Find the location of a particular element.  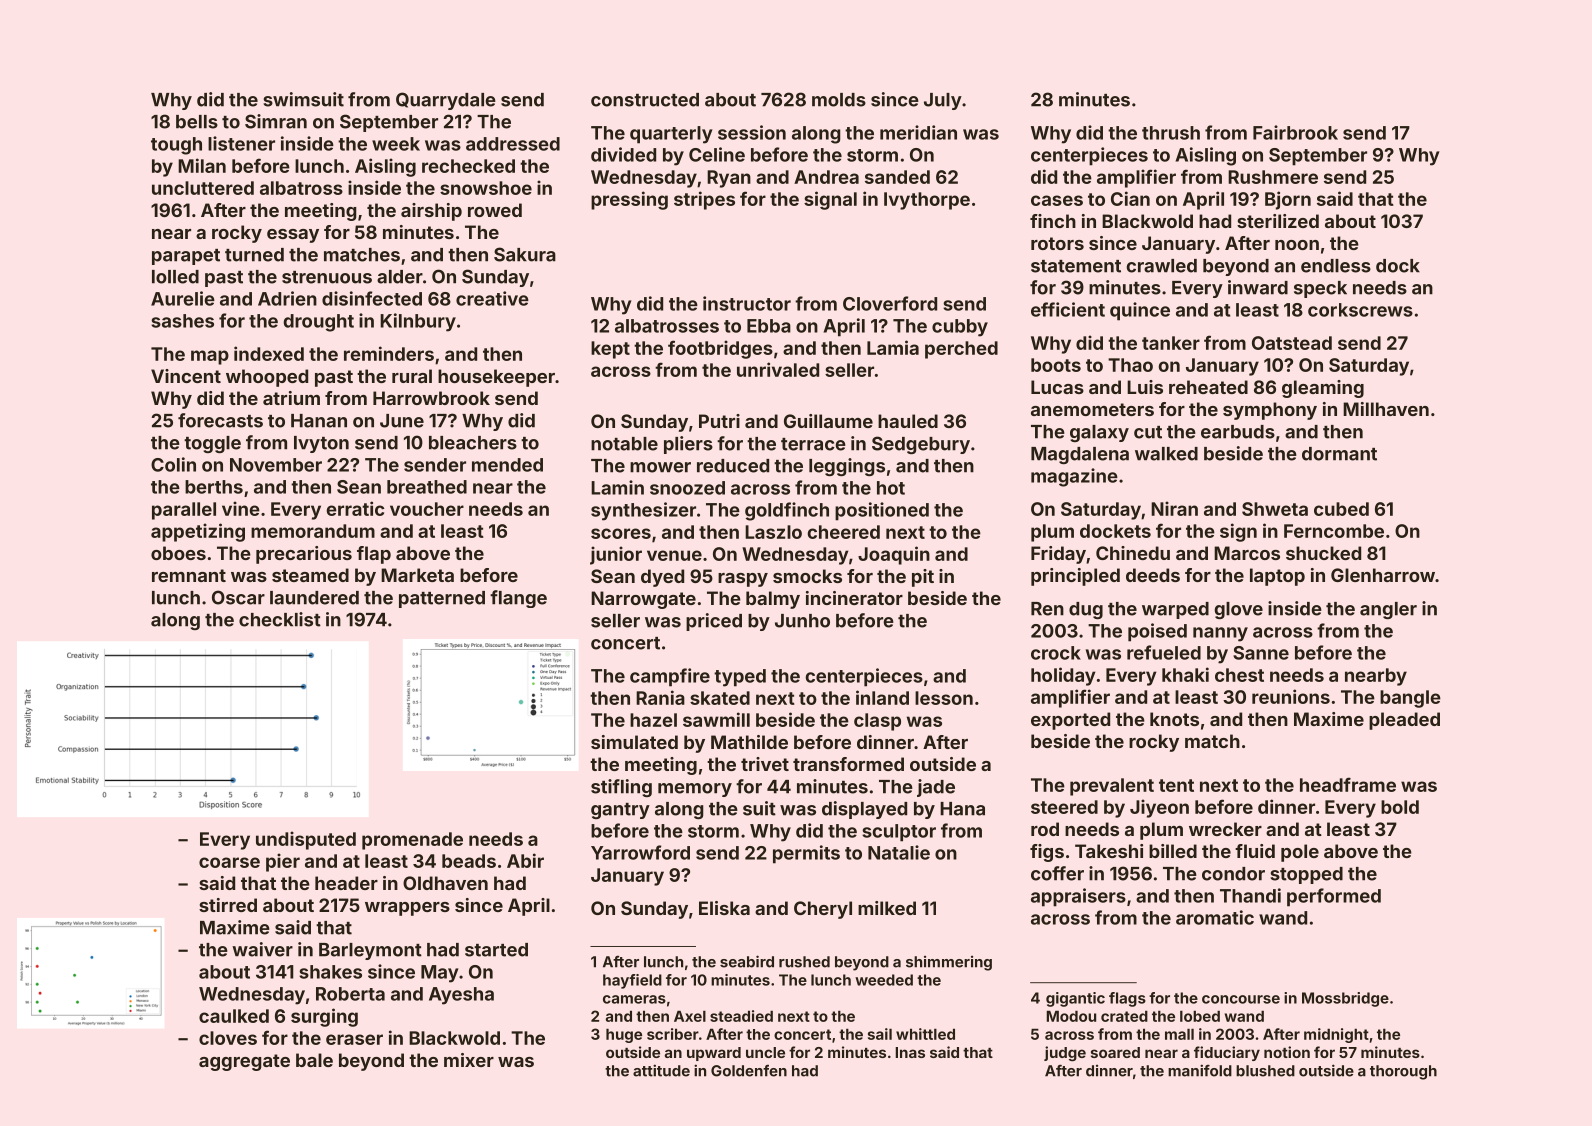

anemometers is located at coordinates (1092, 409).
